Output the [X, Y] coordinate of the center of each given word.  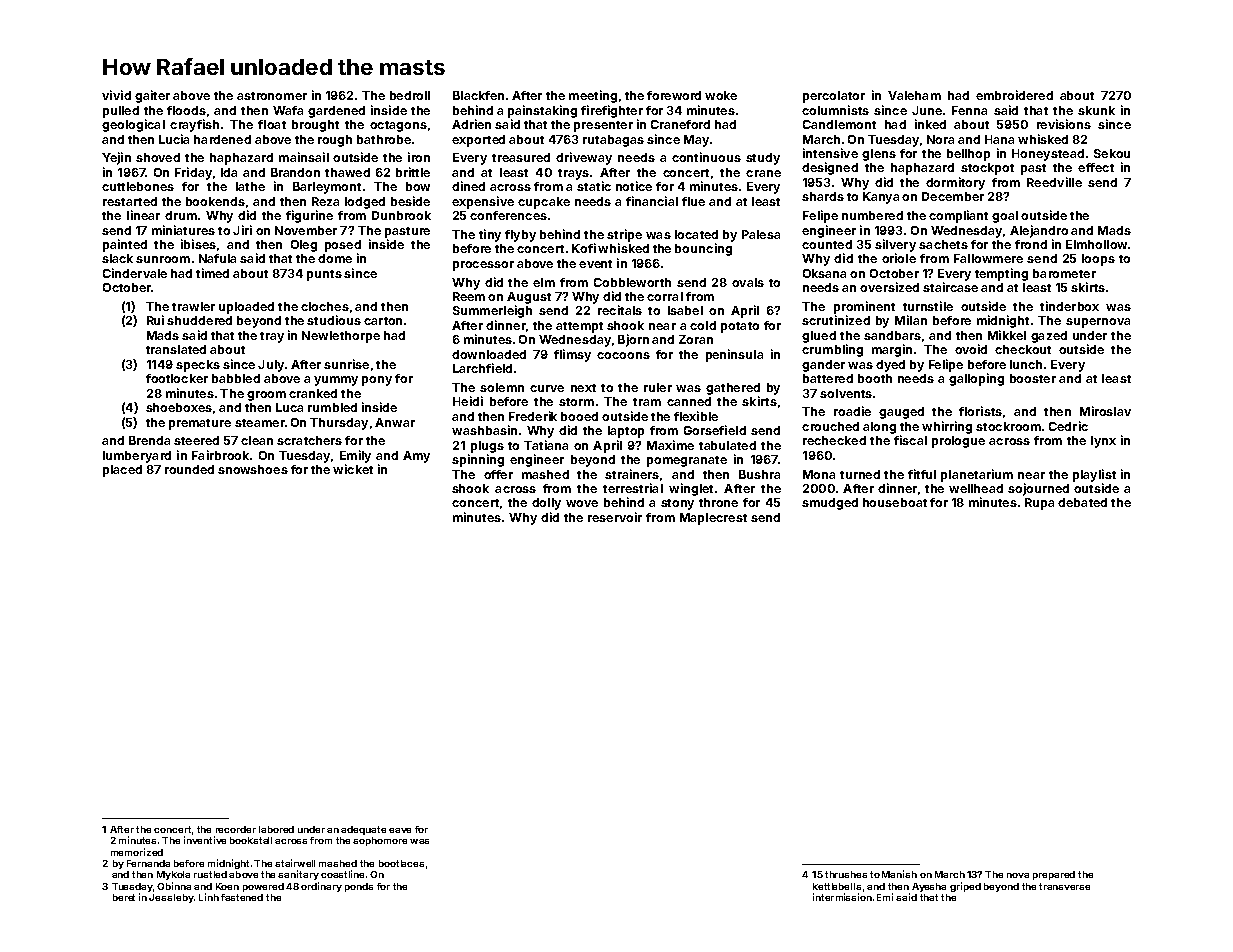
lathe [250, 186]
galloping [976, 379]
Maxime [670, 445]
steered [196, 440]
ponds [359, 887]
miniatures [183, 230]
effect [1096, 167]
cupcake [544, 203]
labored [276, 829]
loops [1098, 260]
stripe [624, 235]
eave [400, 830]
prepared [1054, 875]
